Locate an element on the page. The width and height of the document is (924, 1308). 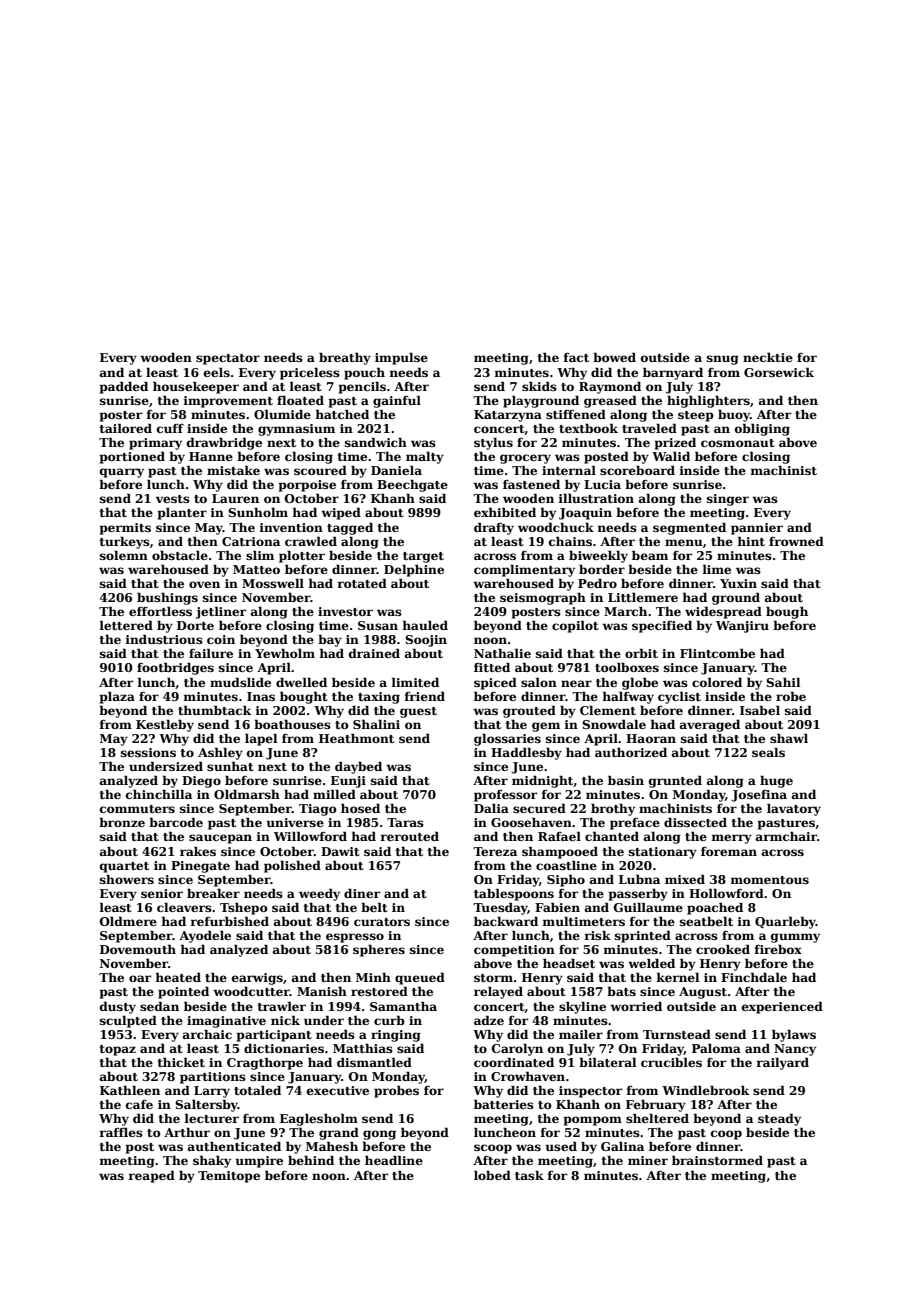
reaped is located at coordinates (151, 1177).
